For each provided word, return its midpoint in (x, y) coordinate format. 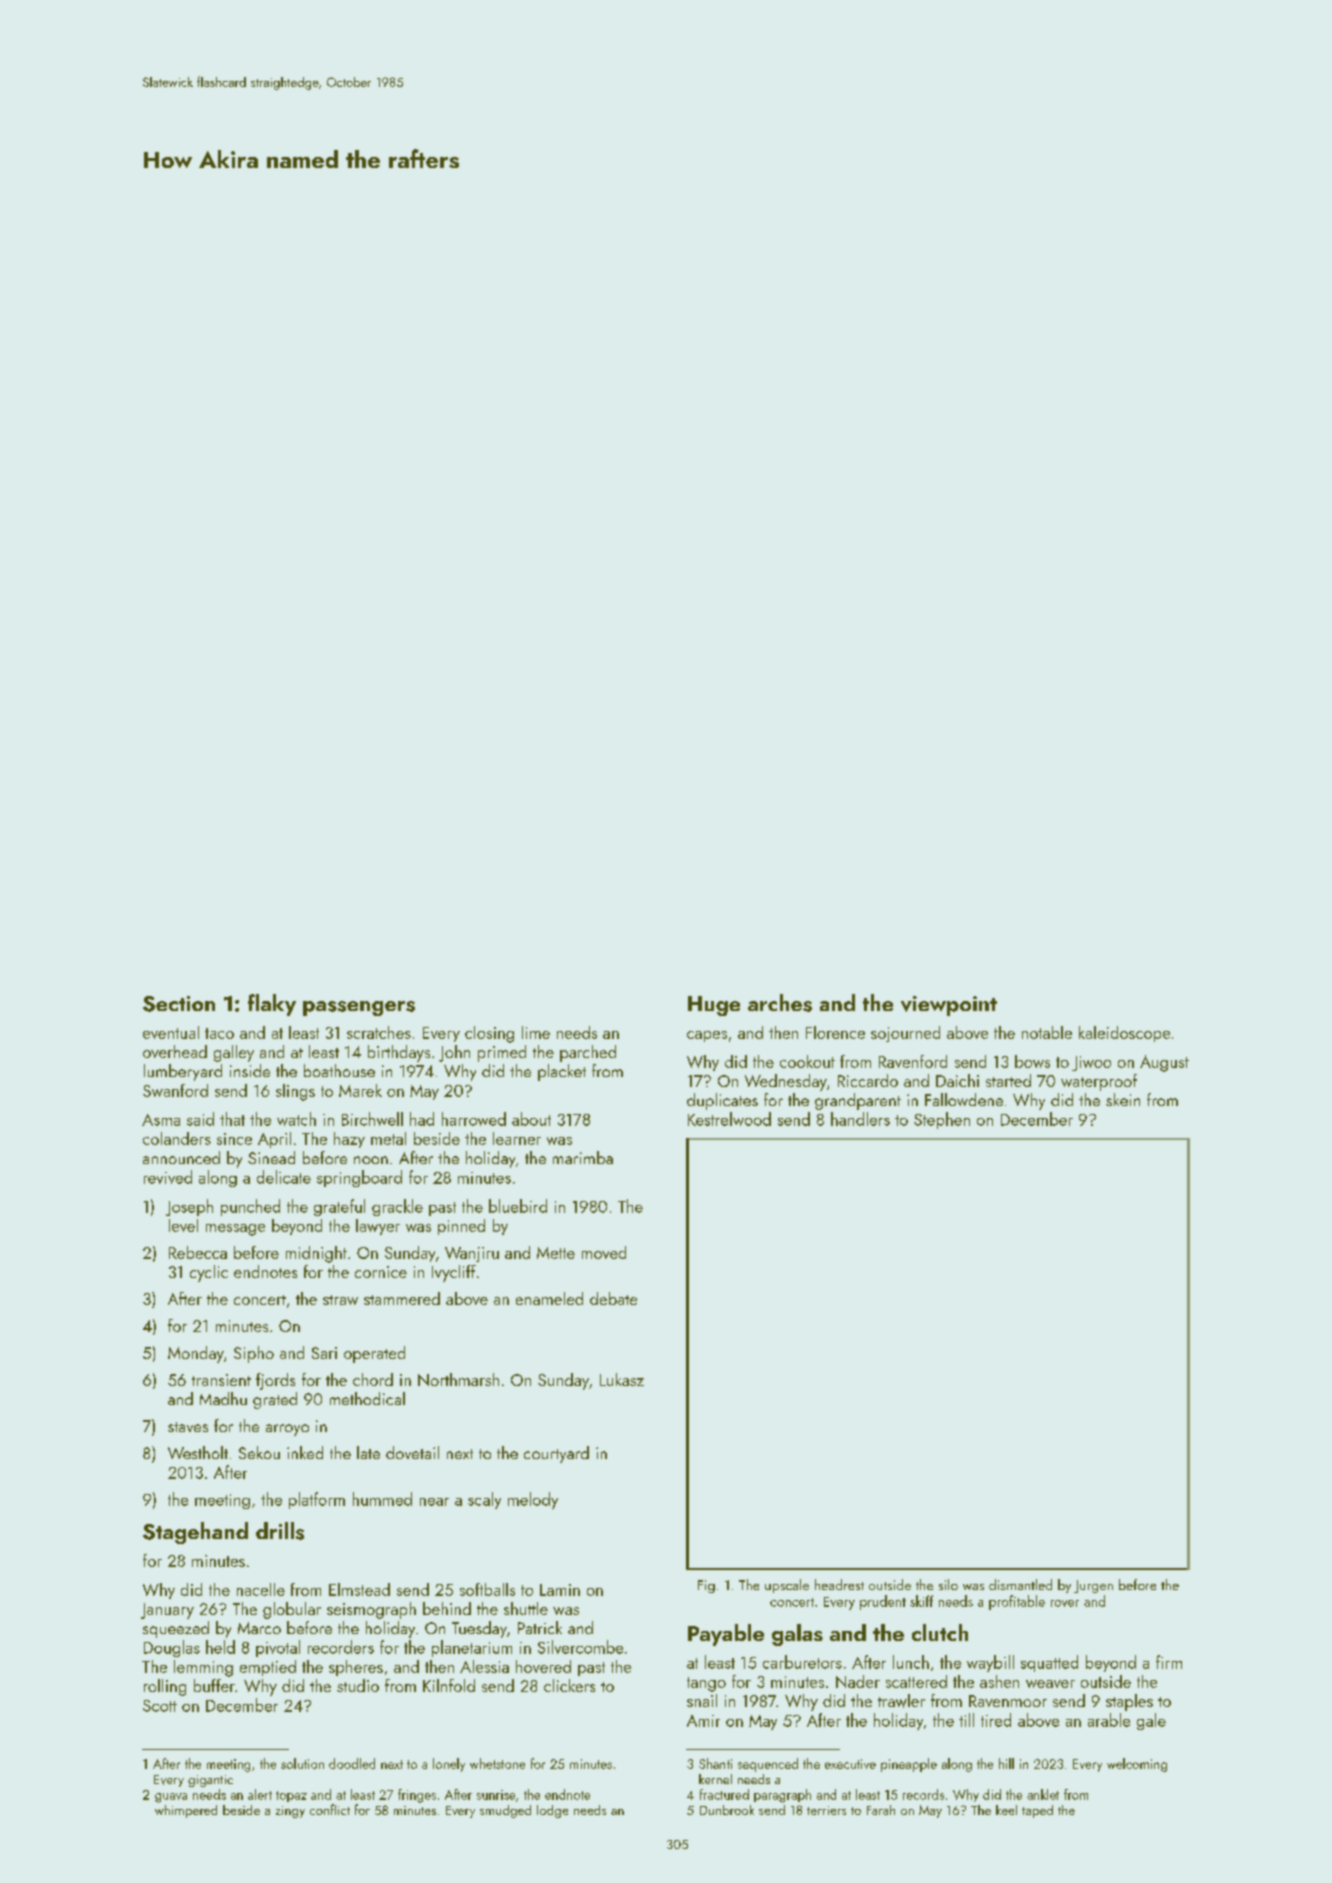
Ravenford (913, 1061)
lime (536, 1032)
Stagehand (195, 1533)
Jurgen (1093, 1586)
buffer (214, 1685)
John (454, 1053)
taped (1037, 1811)
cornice (381, 1272)
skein (1123, 1099)
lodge (552, 1811)
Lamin (560, 1590)
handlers (860, 1119)
